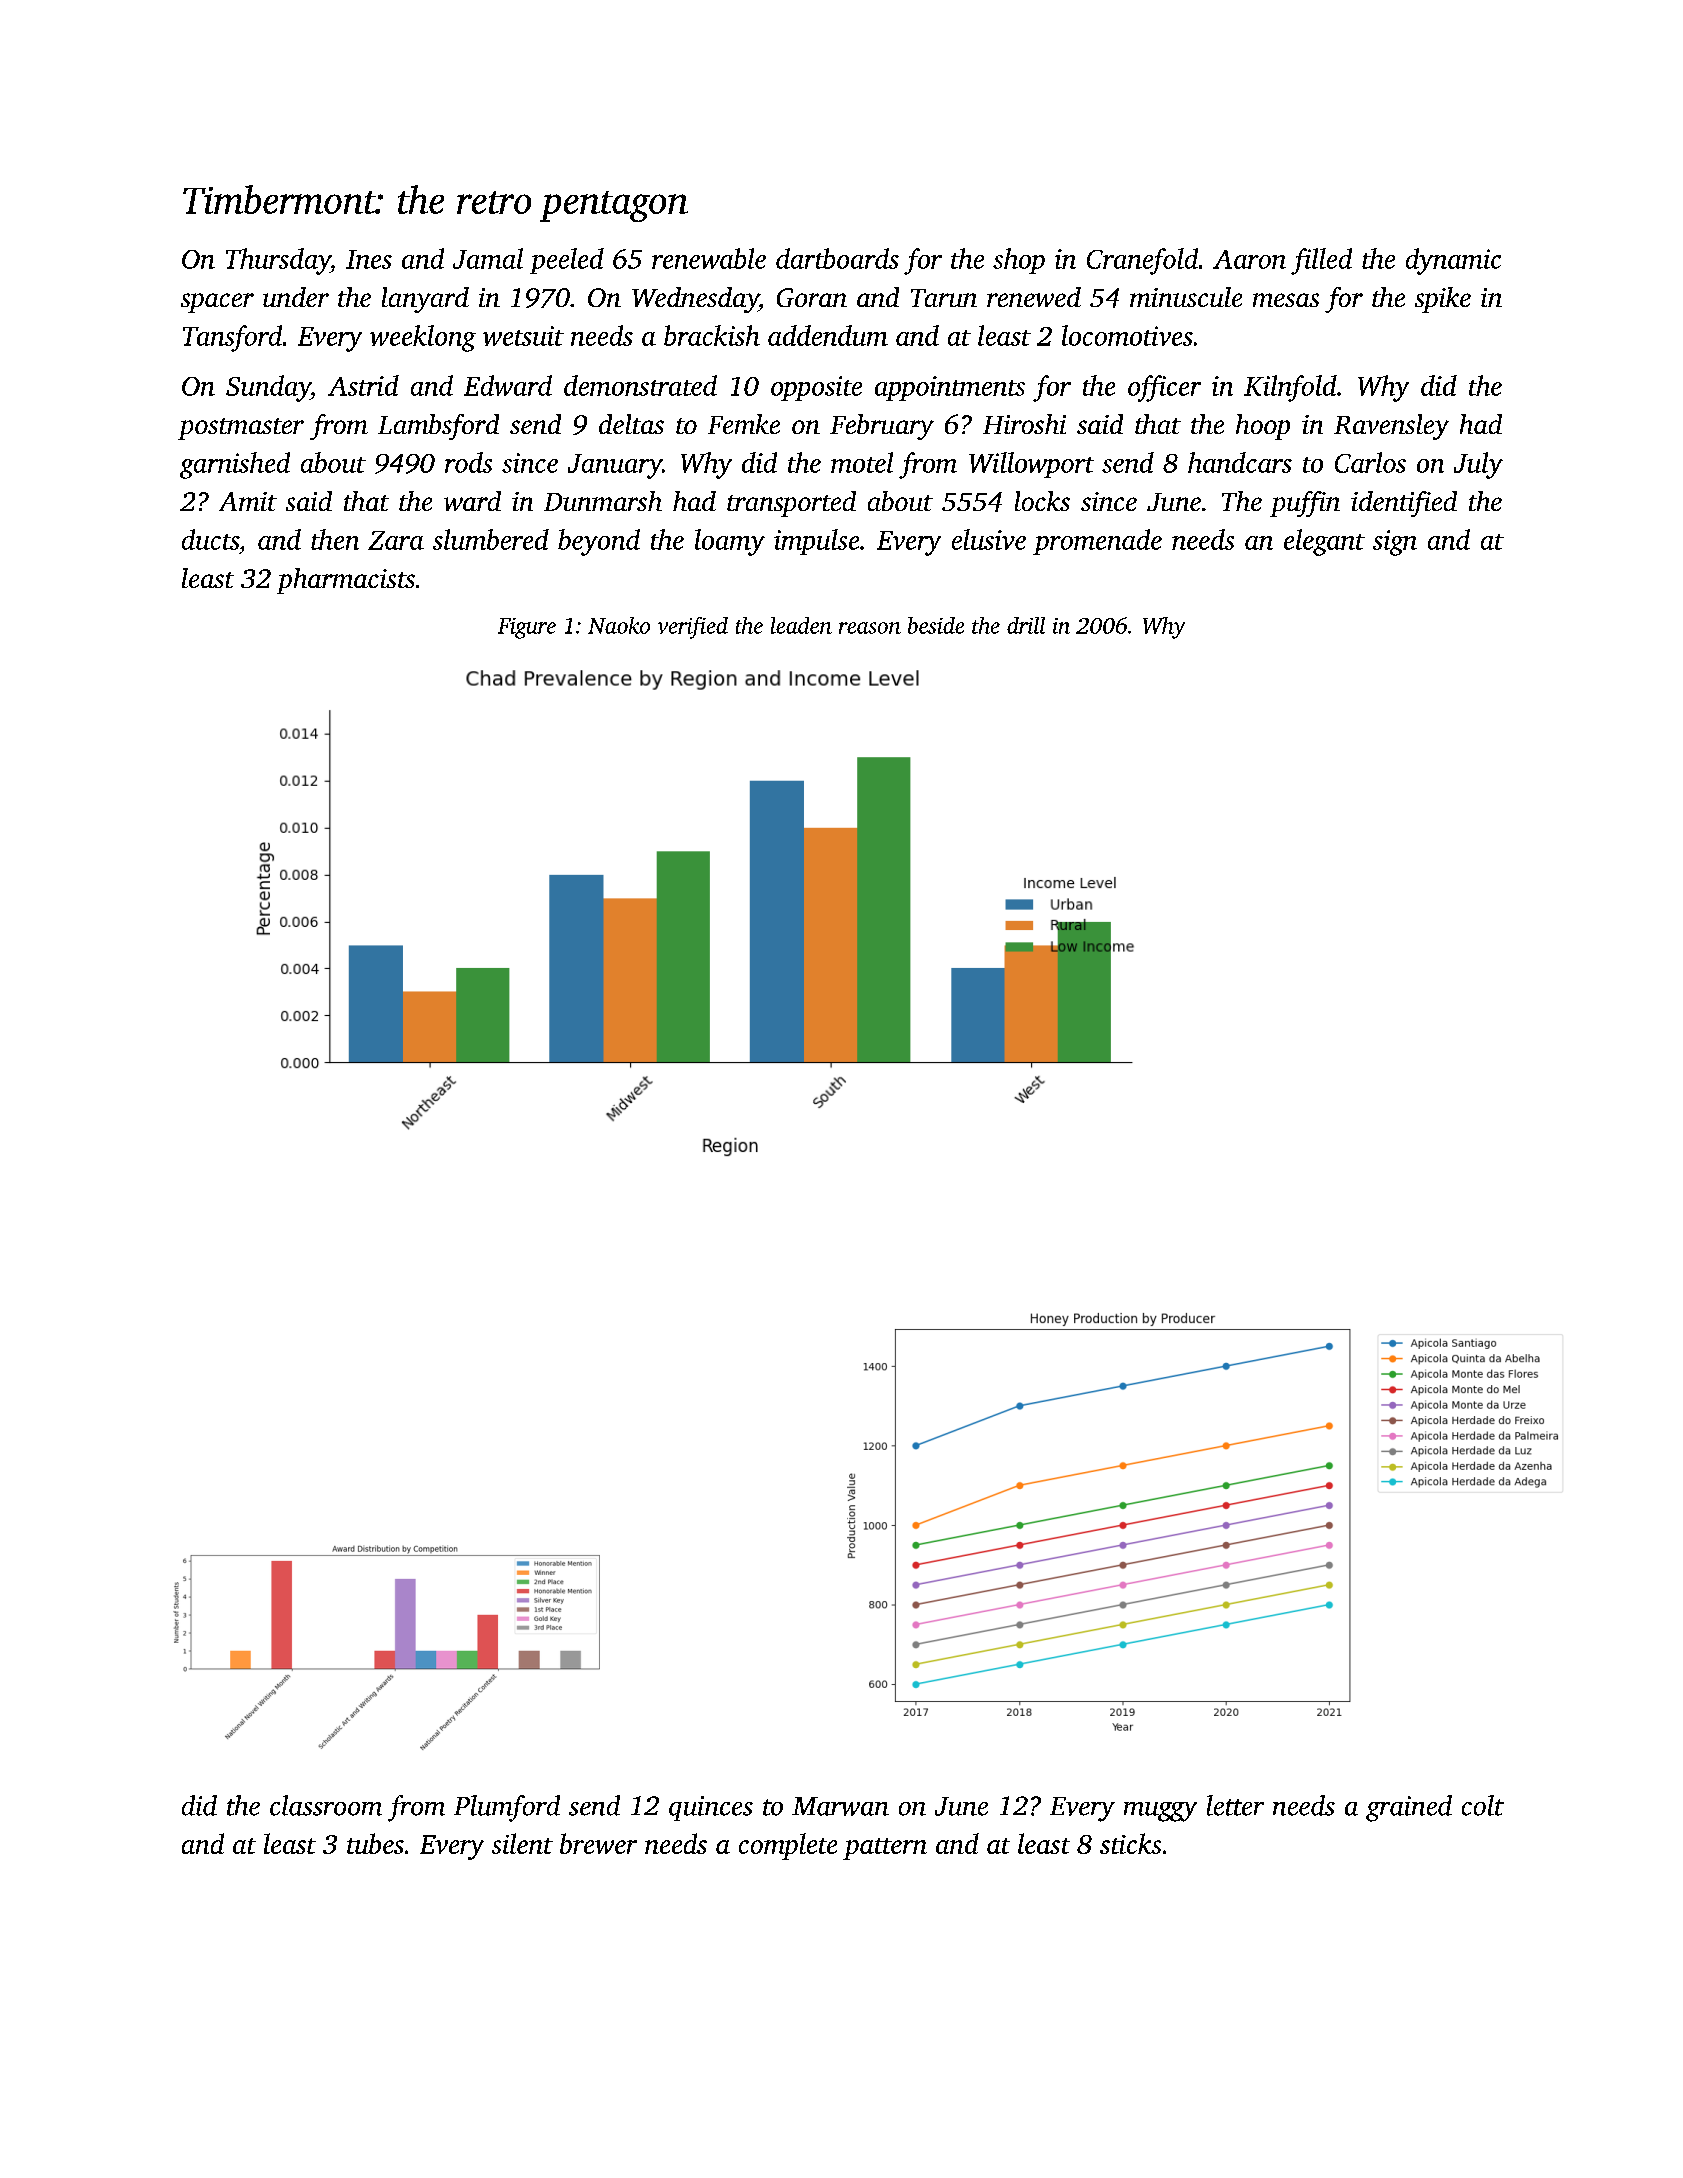 Image resolution: width=1683 pixels, height=2178 pixels. What do you see at coordinates (1453, 261) in the image?
I see `dynamic` at bounding box center [1453, 261].
